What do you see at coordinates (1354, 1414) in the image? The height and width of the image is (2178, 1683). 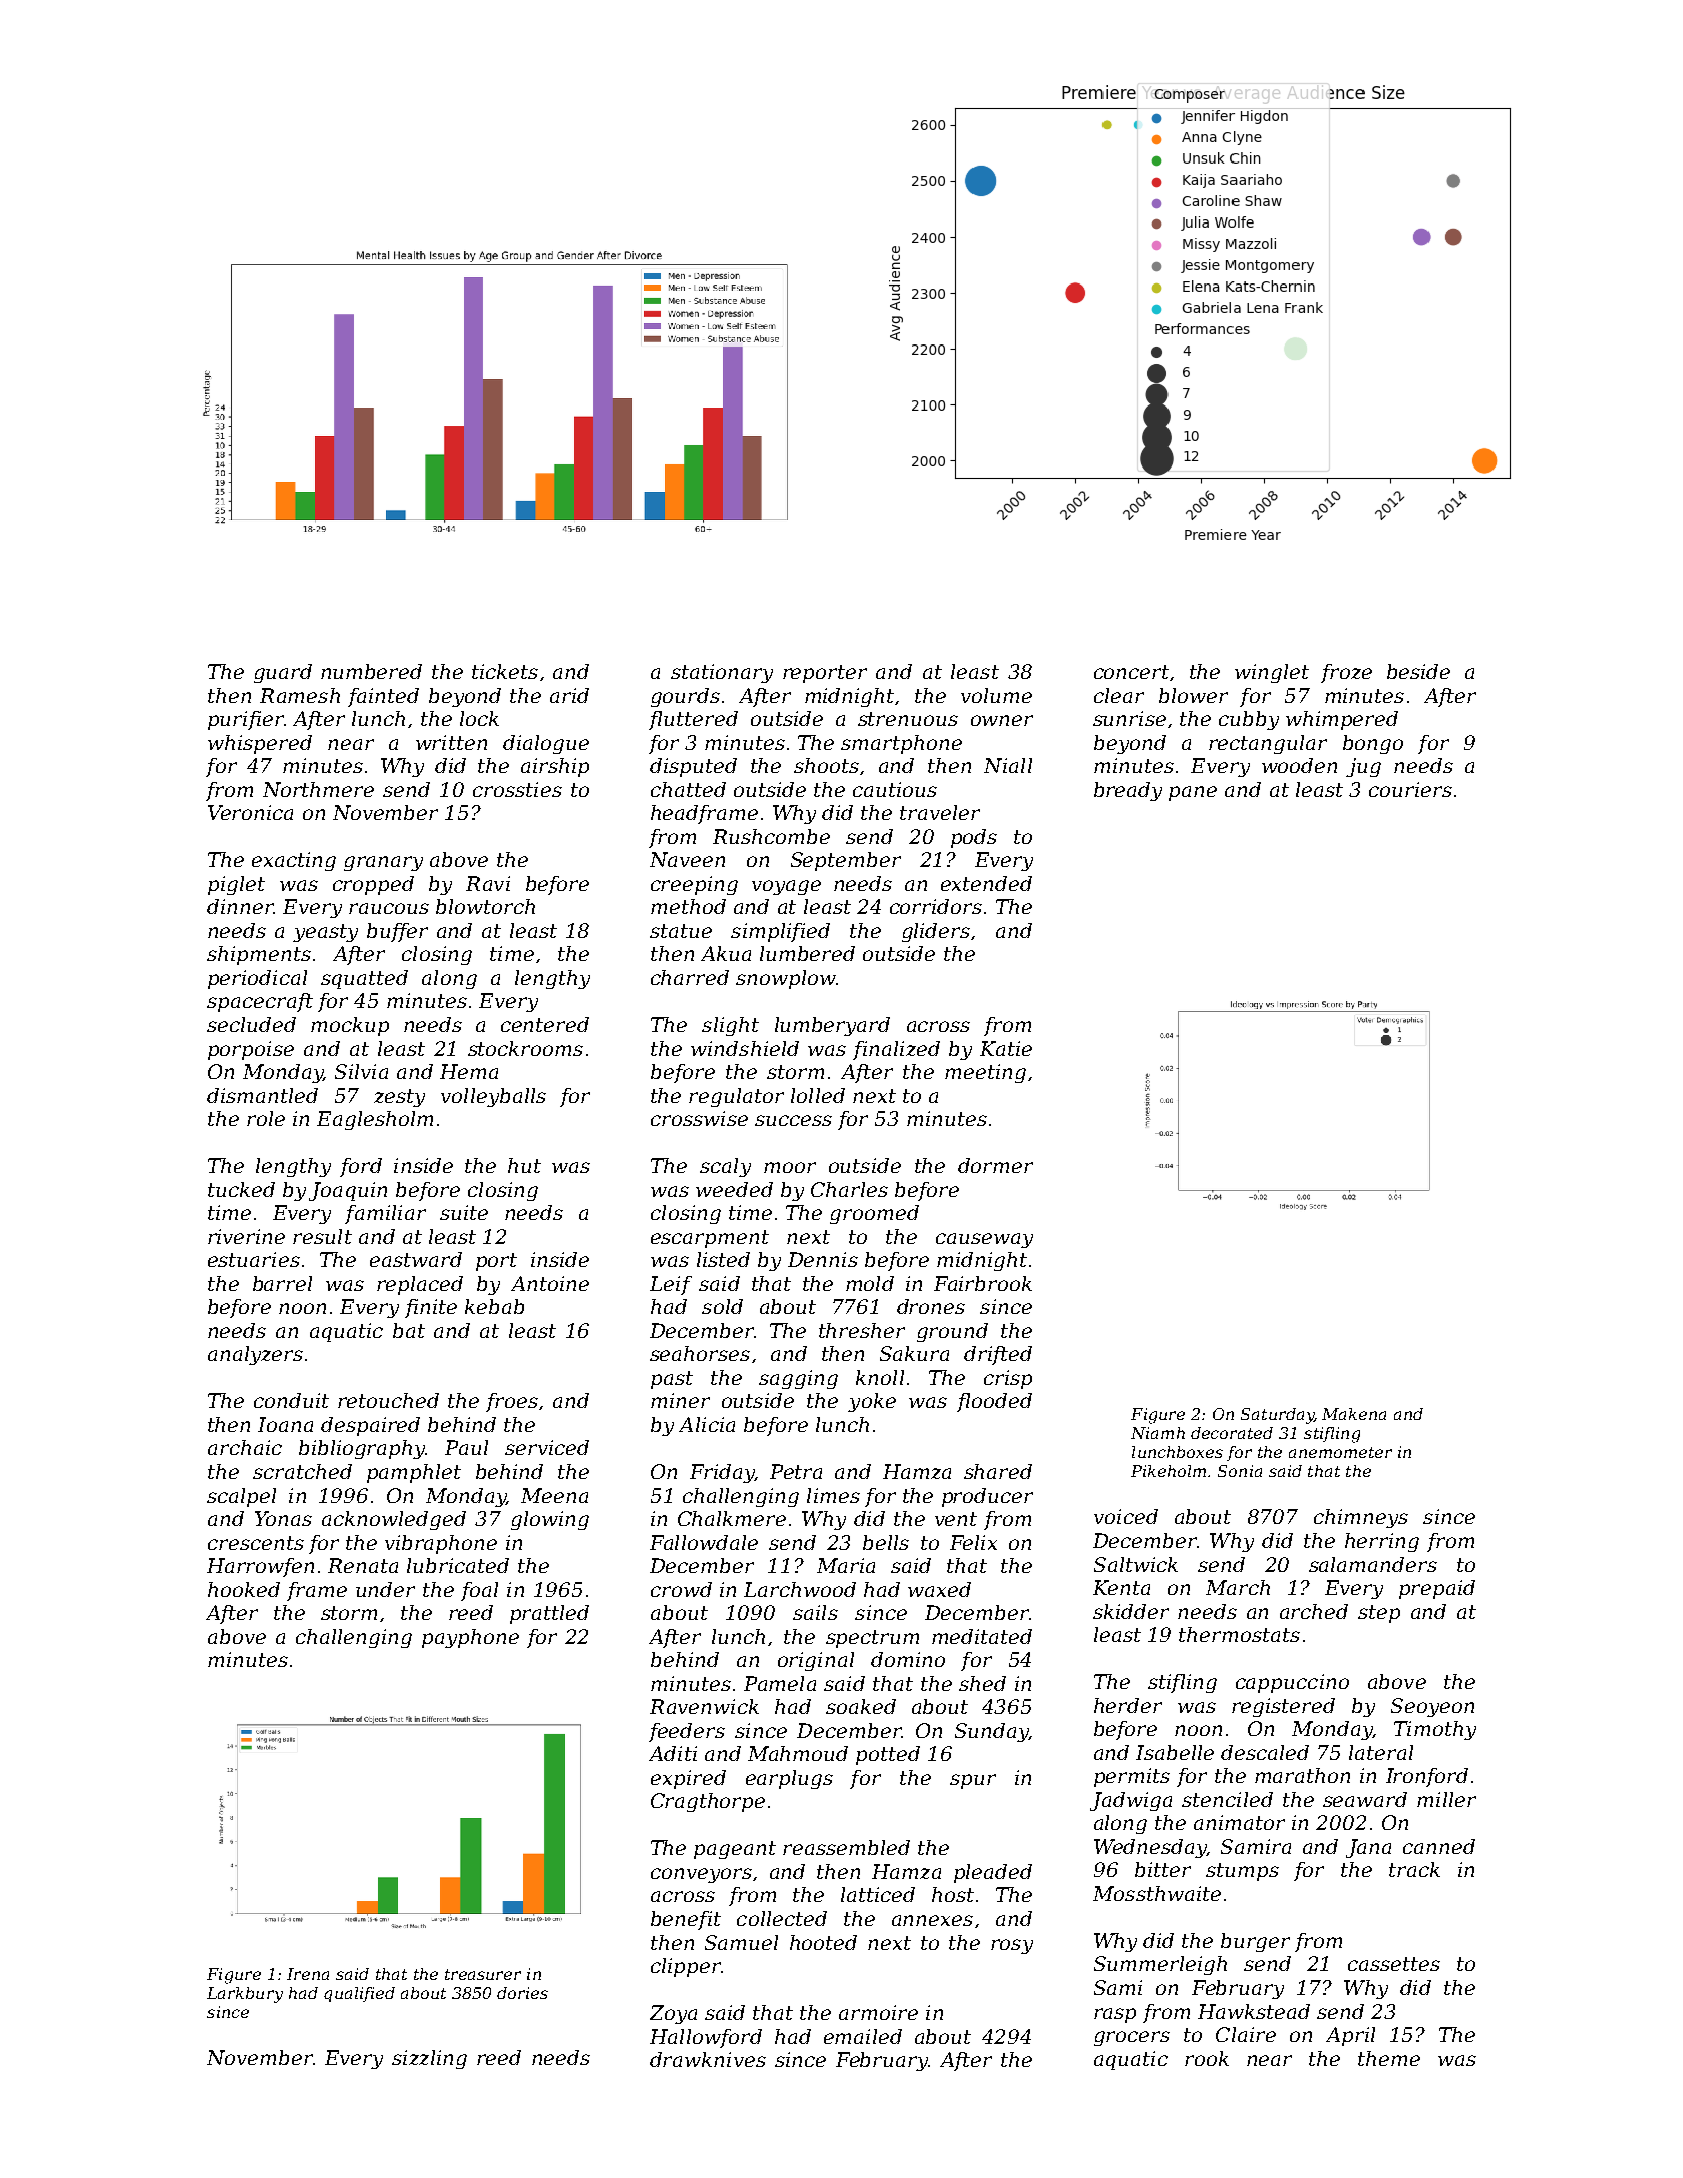 I see `Makena` at bounding box center [1354, 1414].
